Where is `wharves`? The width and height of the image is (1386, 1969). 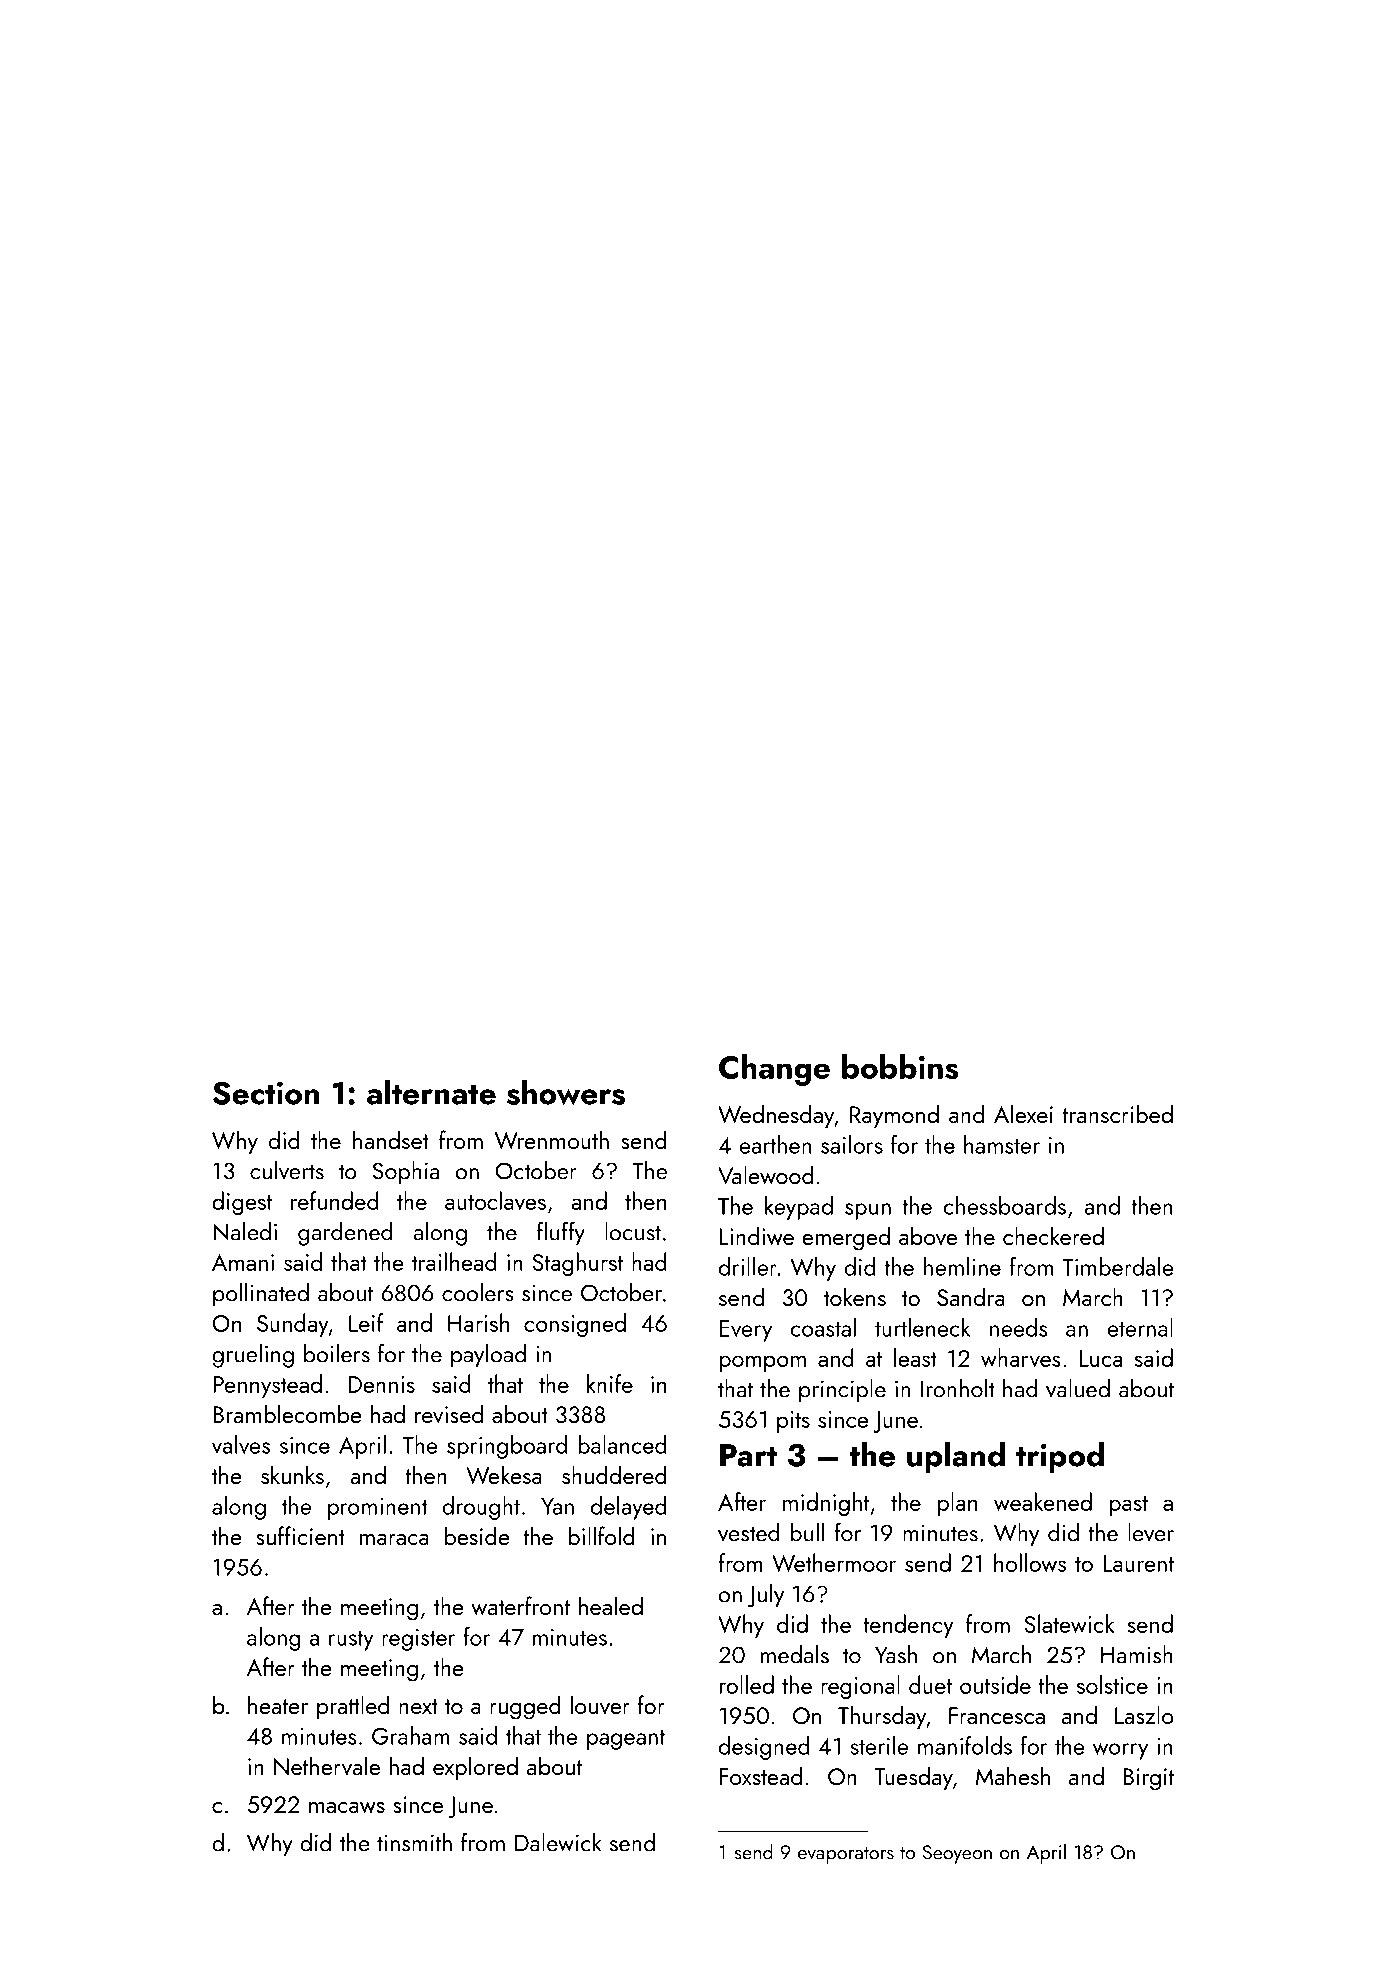 wharves is located at coordinates (1021, 1357).
